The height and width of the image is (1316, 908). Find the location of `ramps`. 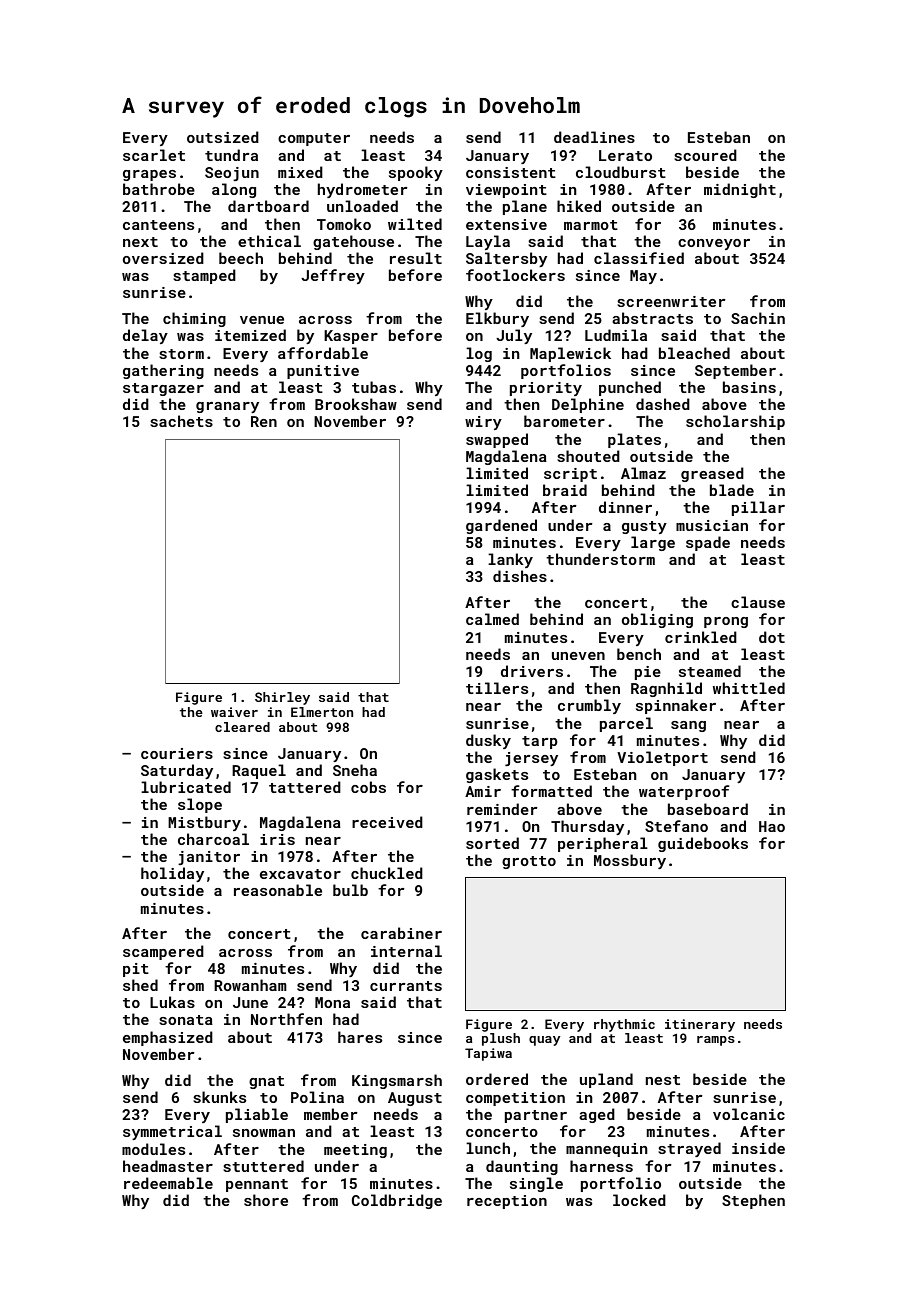

ramps is located at coordinates (716, 1041).
